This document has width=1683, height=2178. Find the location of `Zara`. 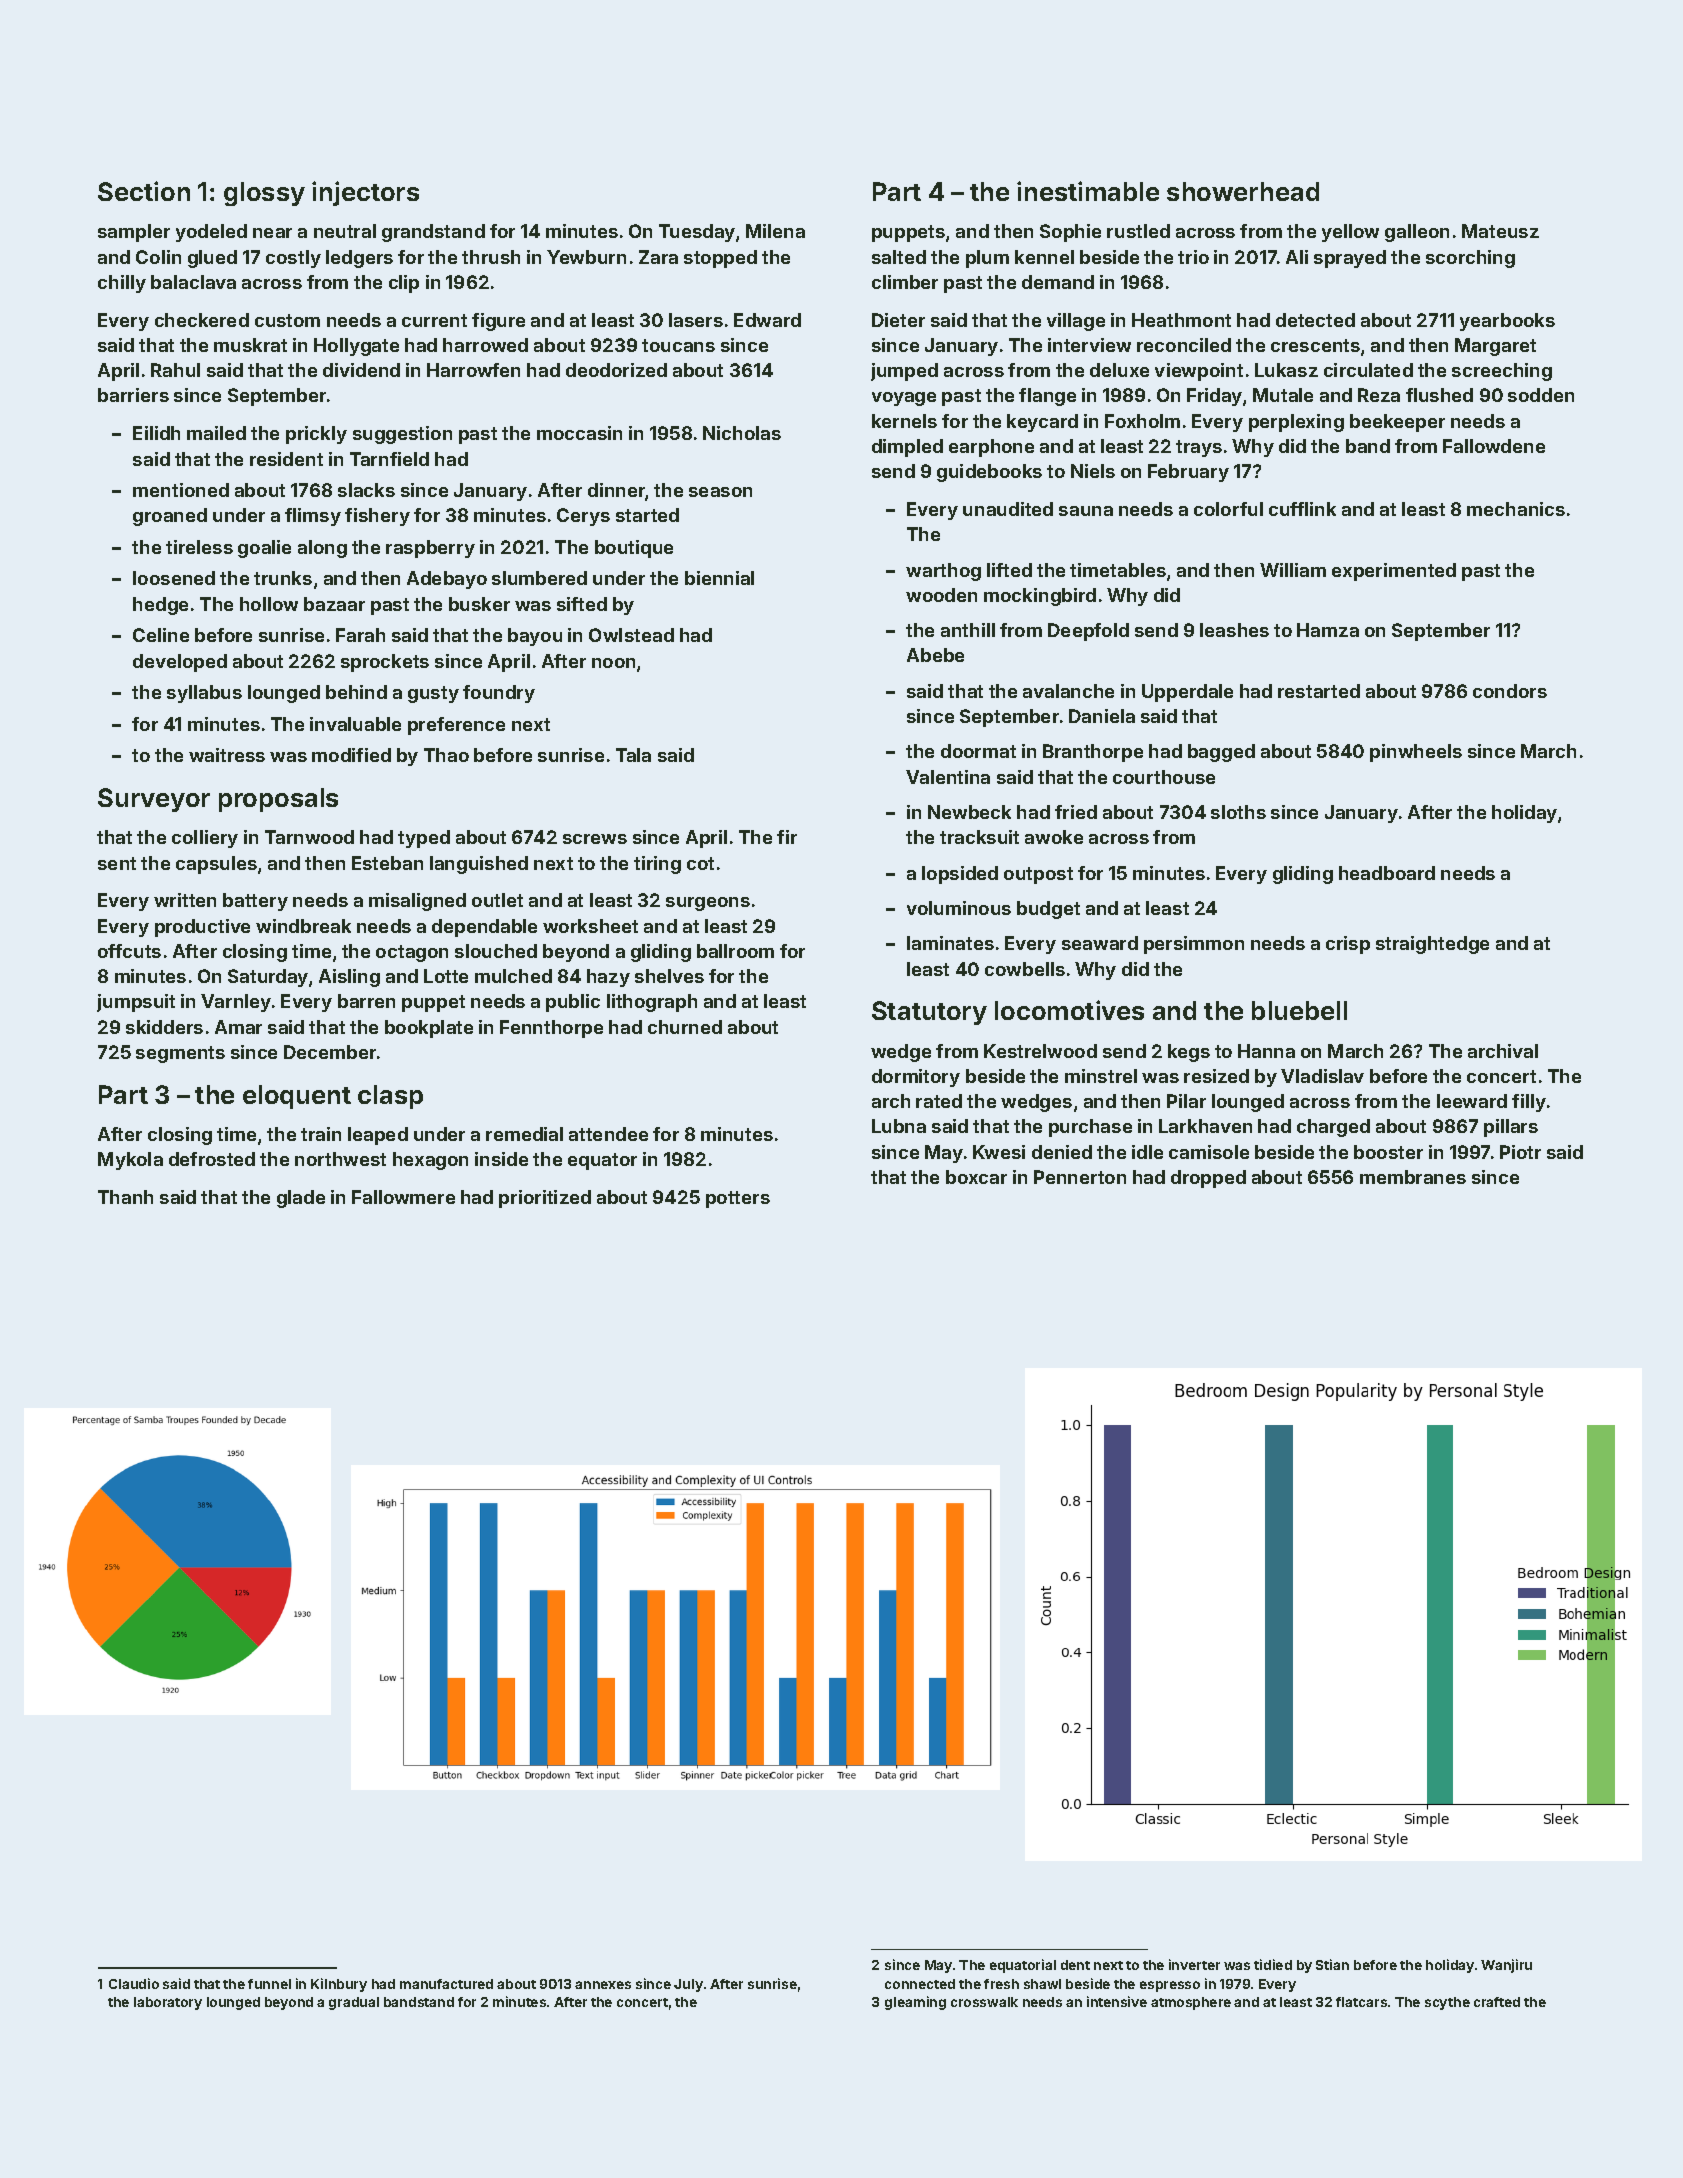

Zara is located at coordinates (658, 257).
